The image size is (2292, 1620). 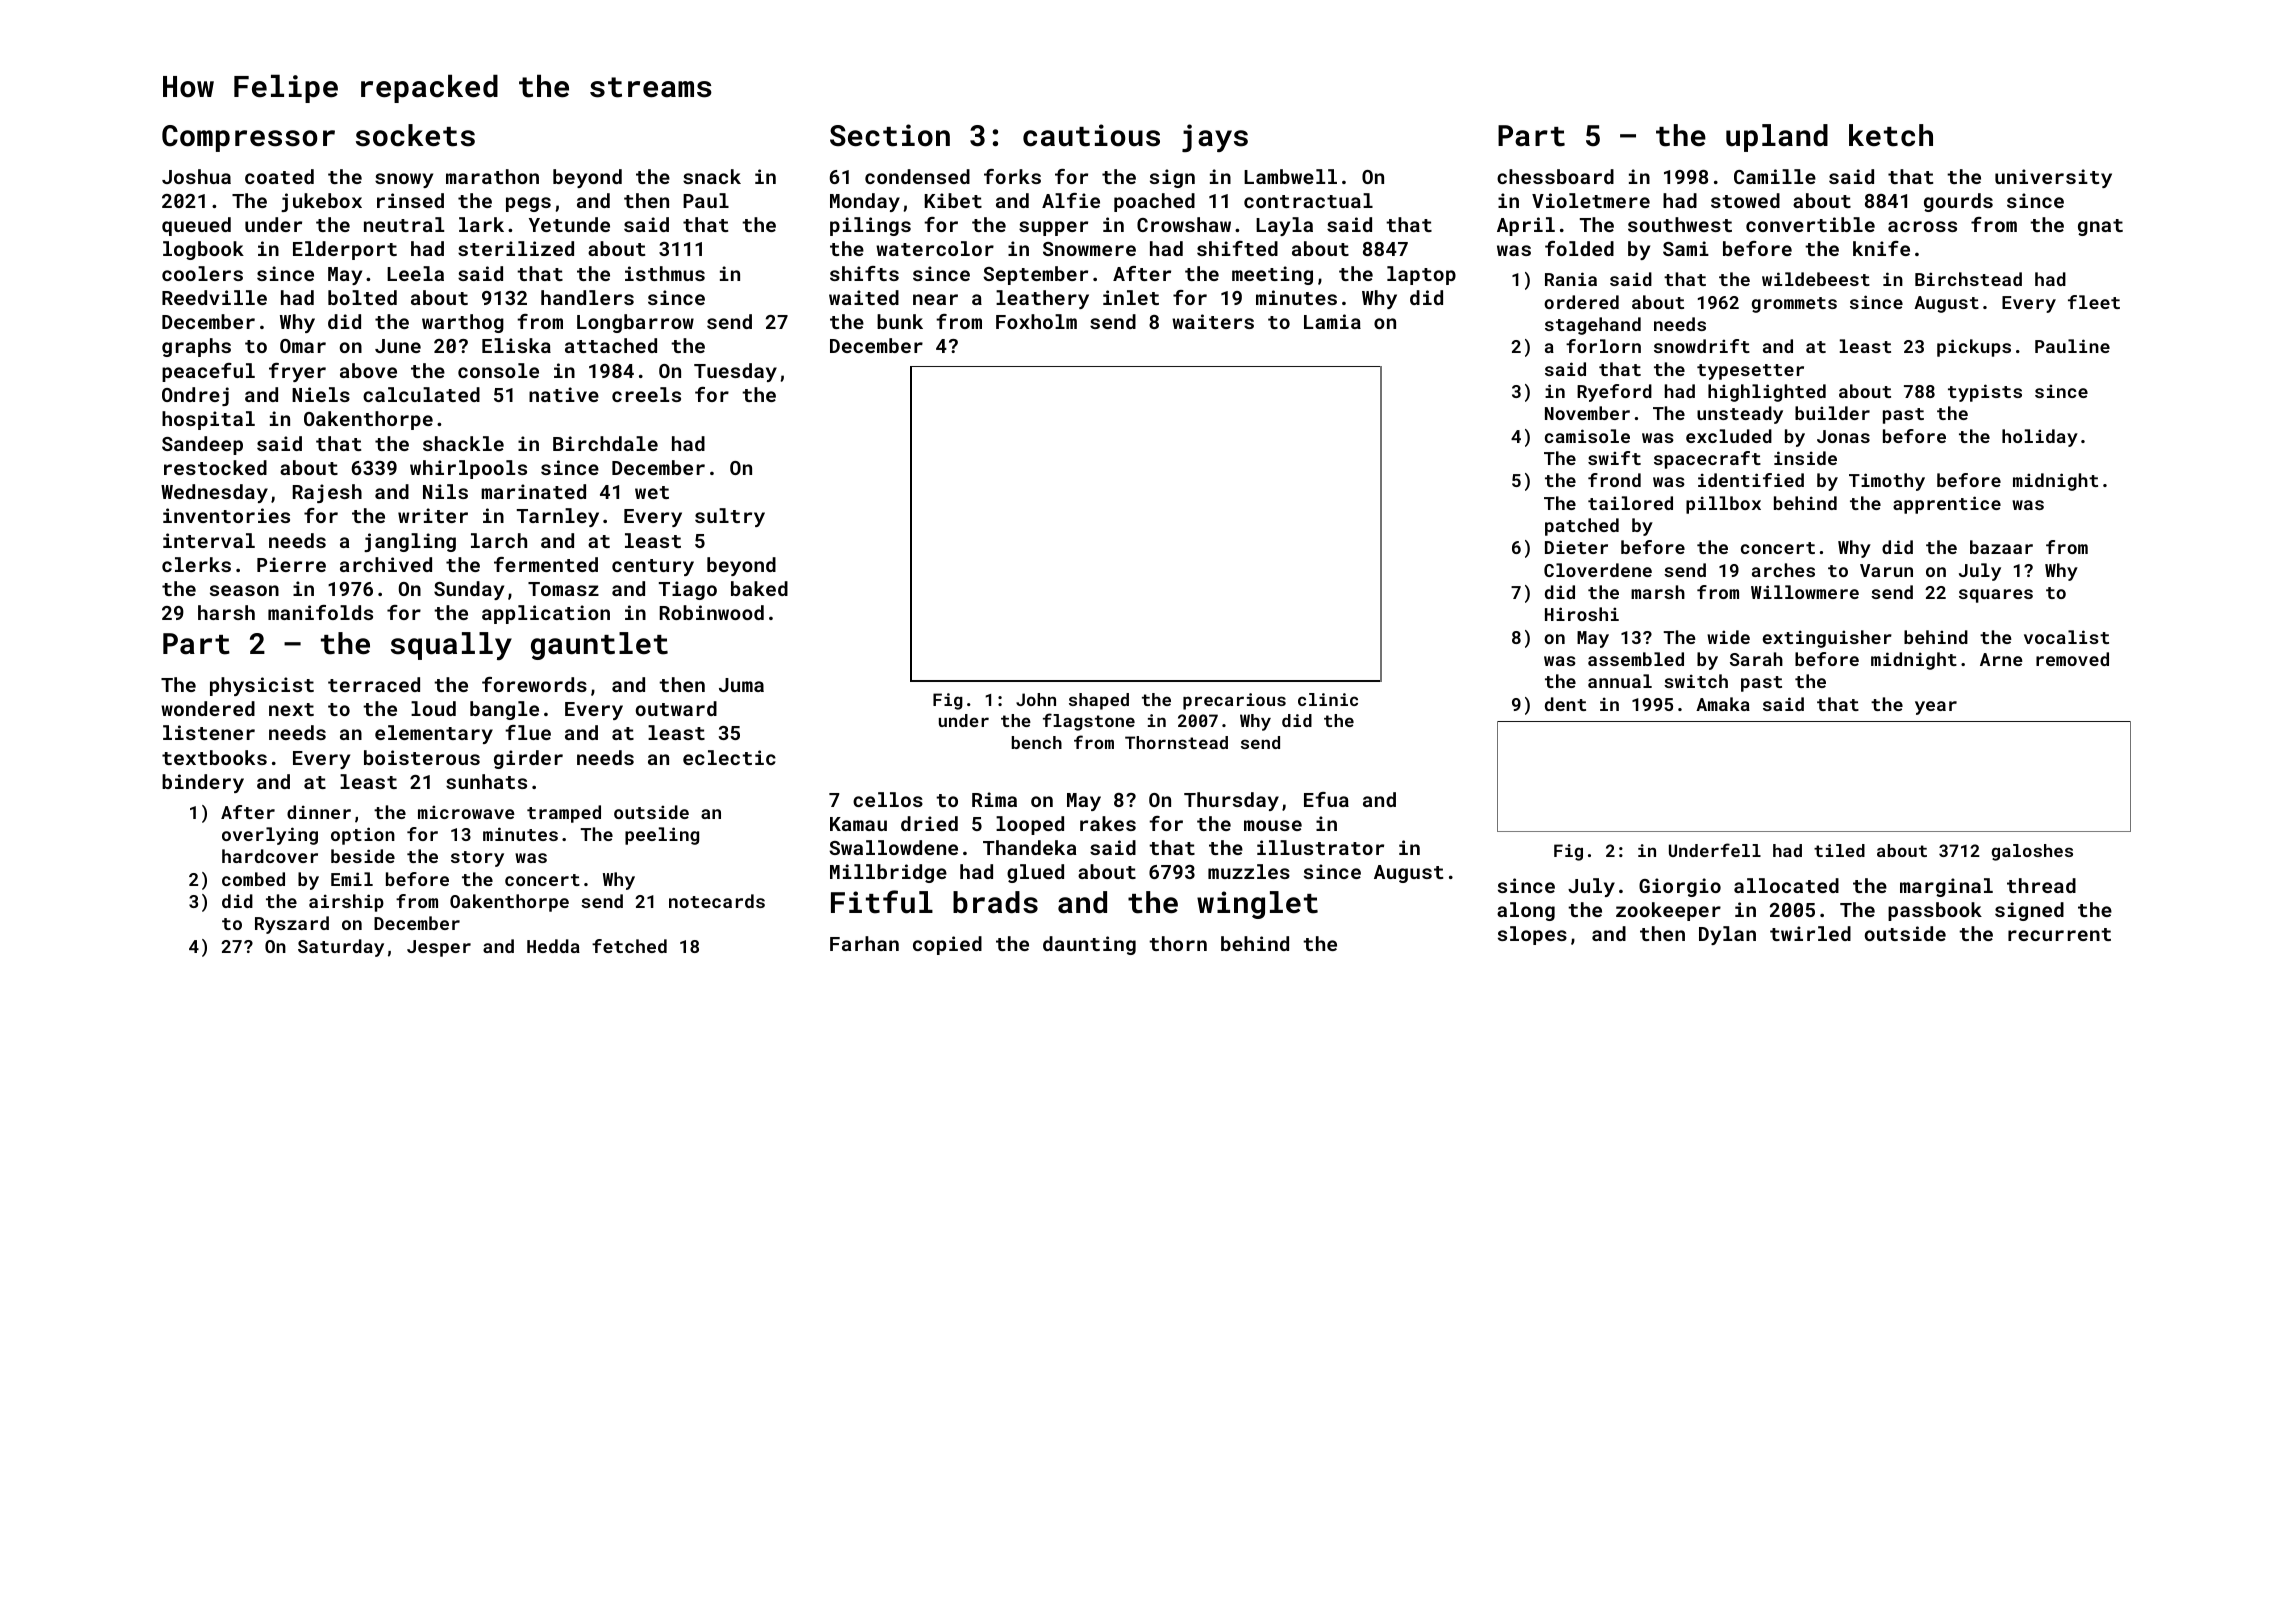 What do you see at coordinates (253, 879) in the screenshot?
I see `combed` at bounding box center [253, 879].
